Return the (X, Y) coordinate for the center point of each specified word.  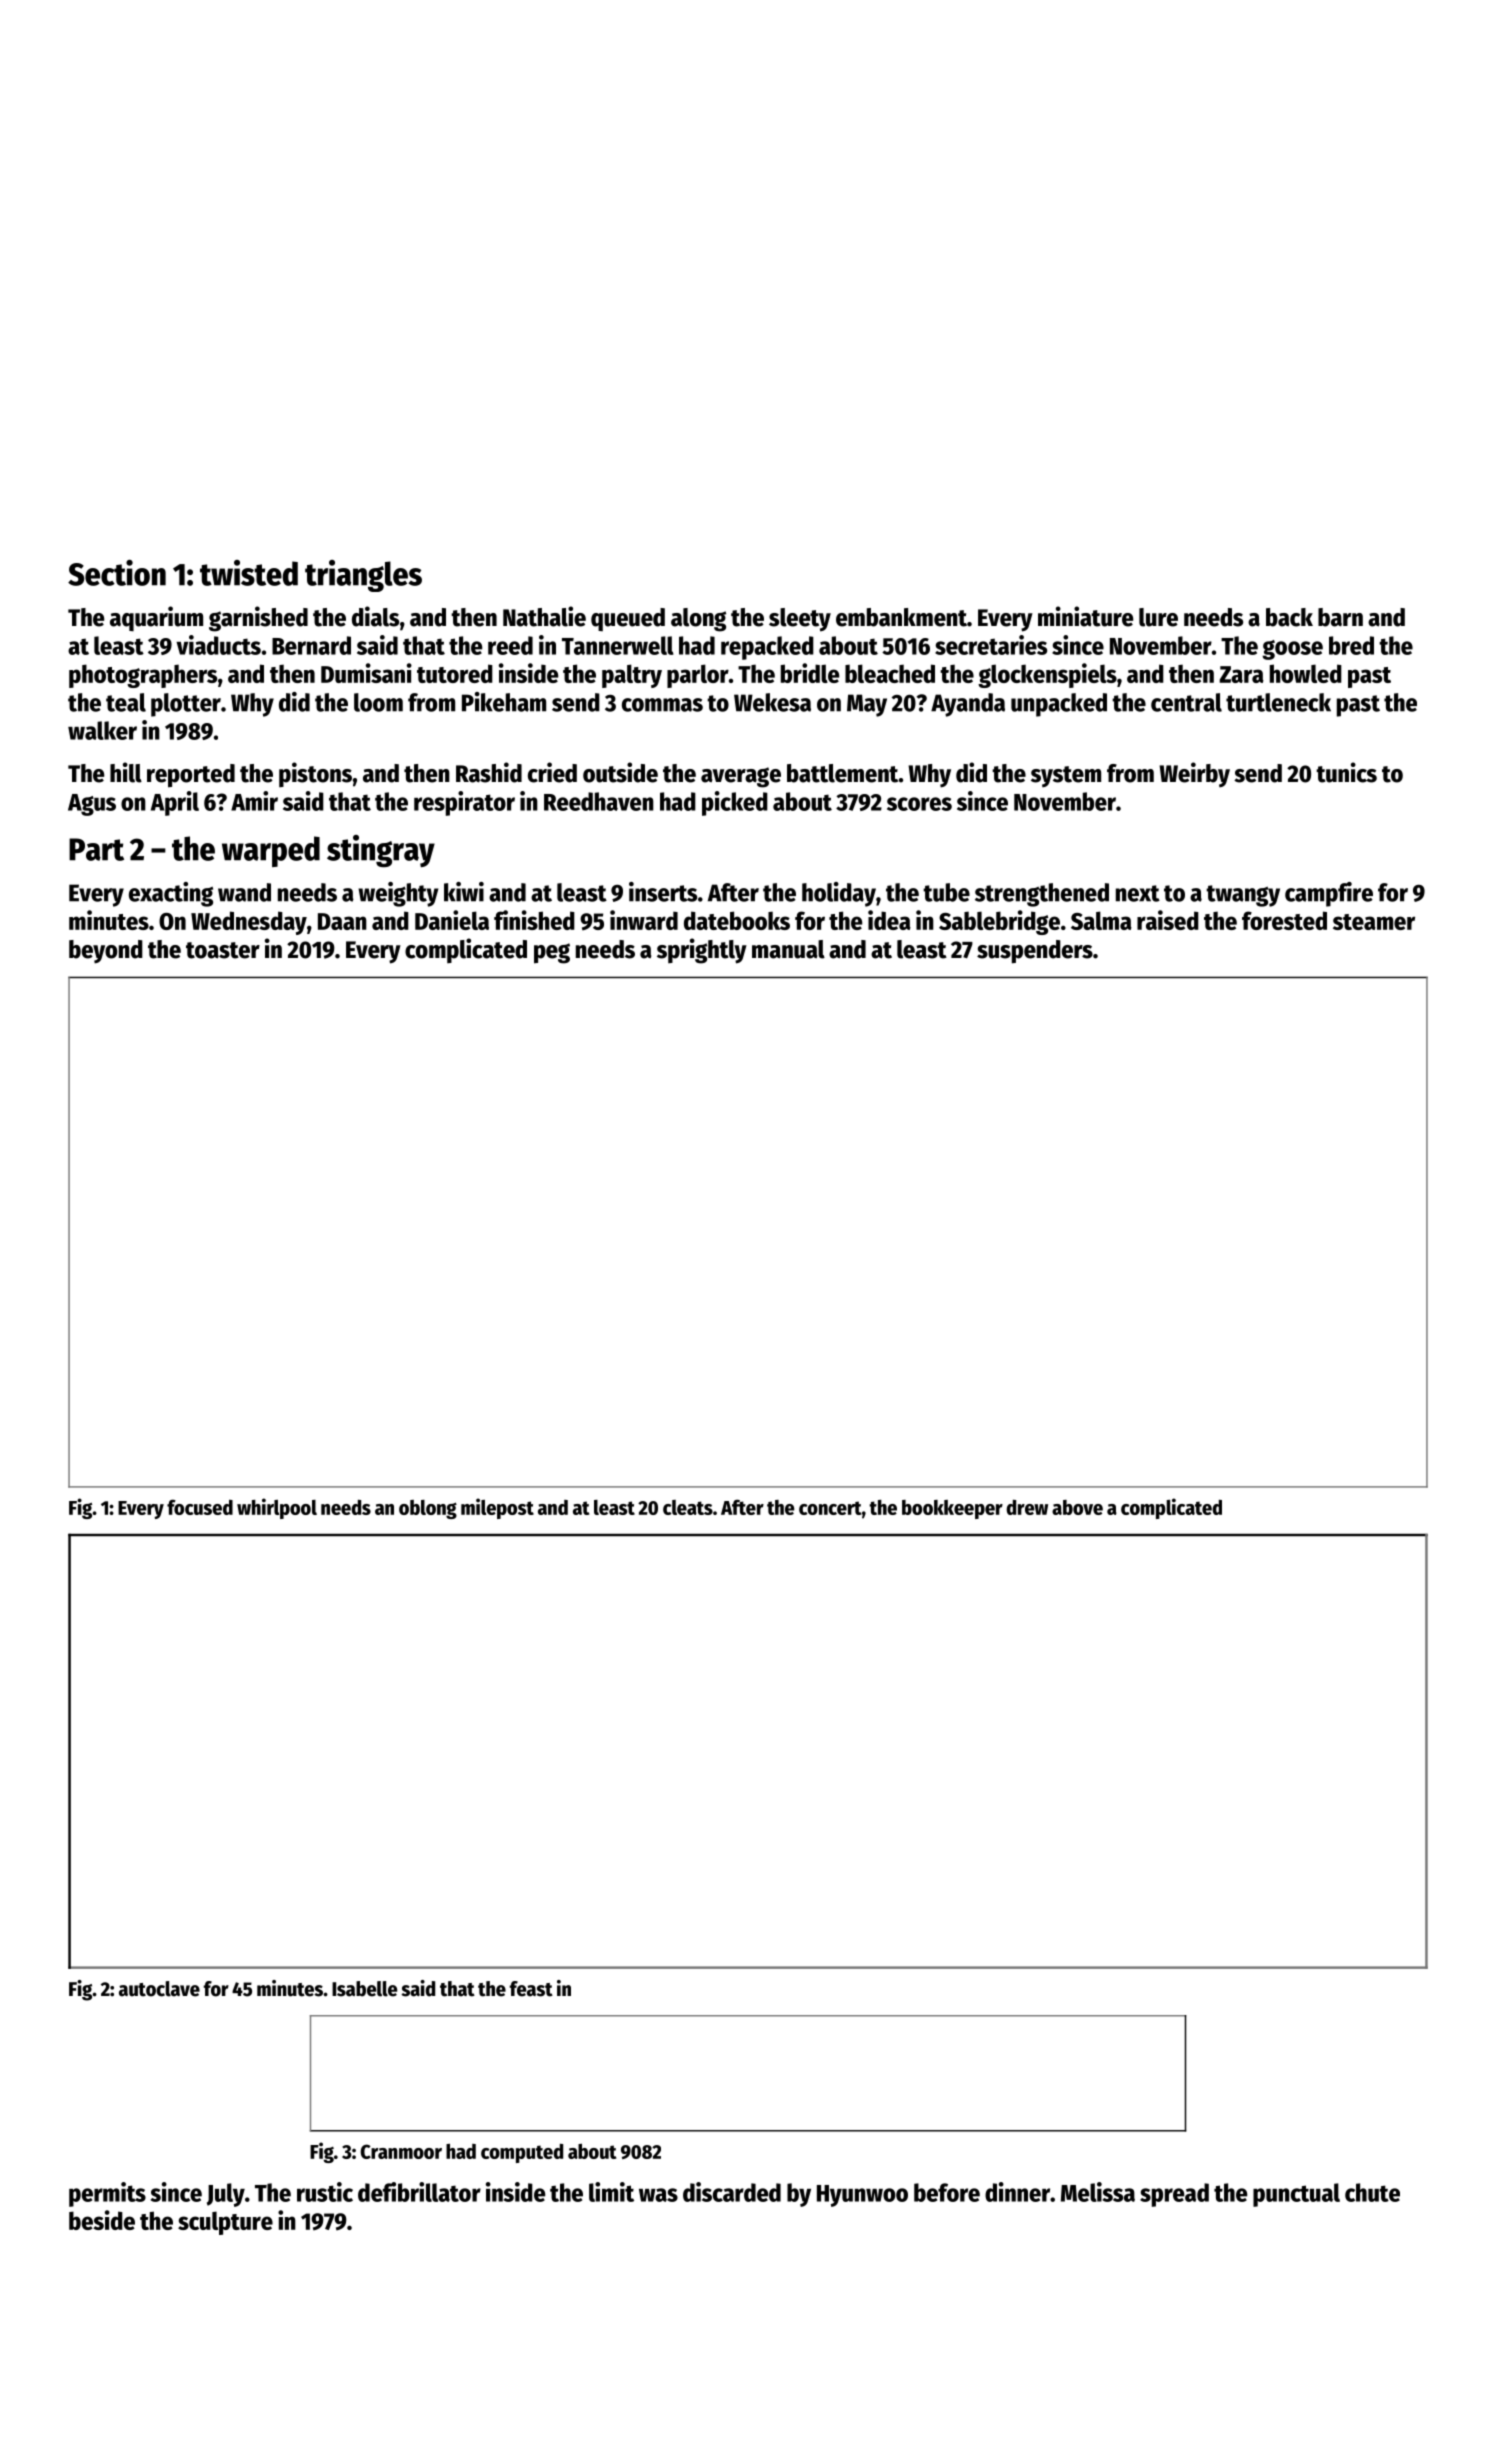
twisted (249, 573)
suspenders (1035, 952)
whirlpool (277, 1508)
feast (531, 1989)
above (1077, 1507)
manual (788, 949)
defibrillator (419, 2192)
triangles (363, 576)
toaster (223, 950)
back (1289, 617)
